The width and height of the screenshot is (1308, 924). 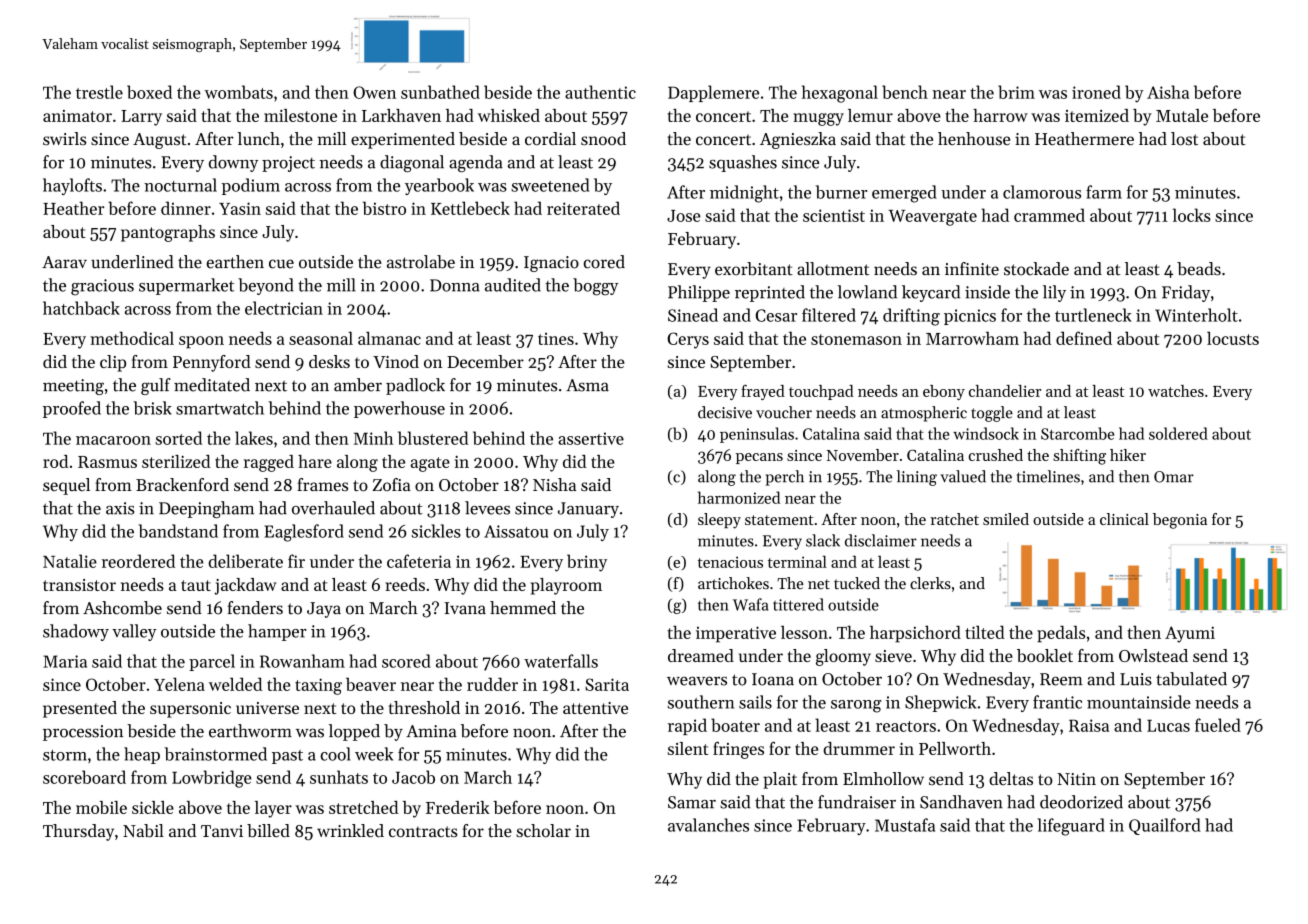 I want to click on voucher, so click(x=784, y=412).
